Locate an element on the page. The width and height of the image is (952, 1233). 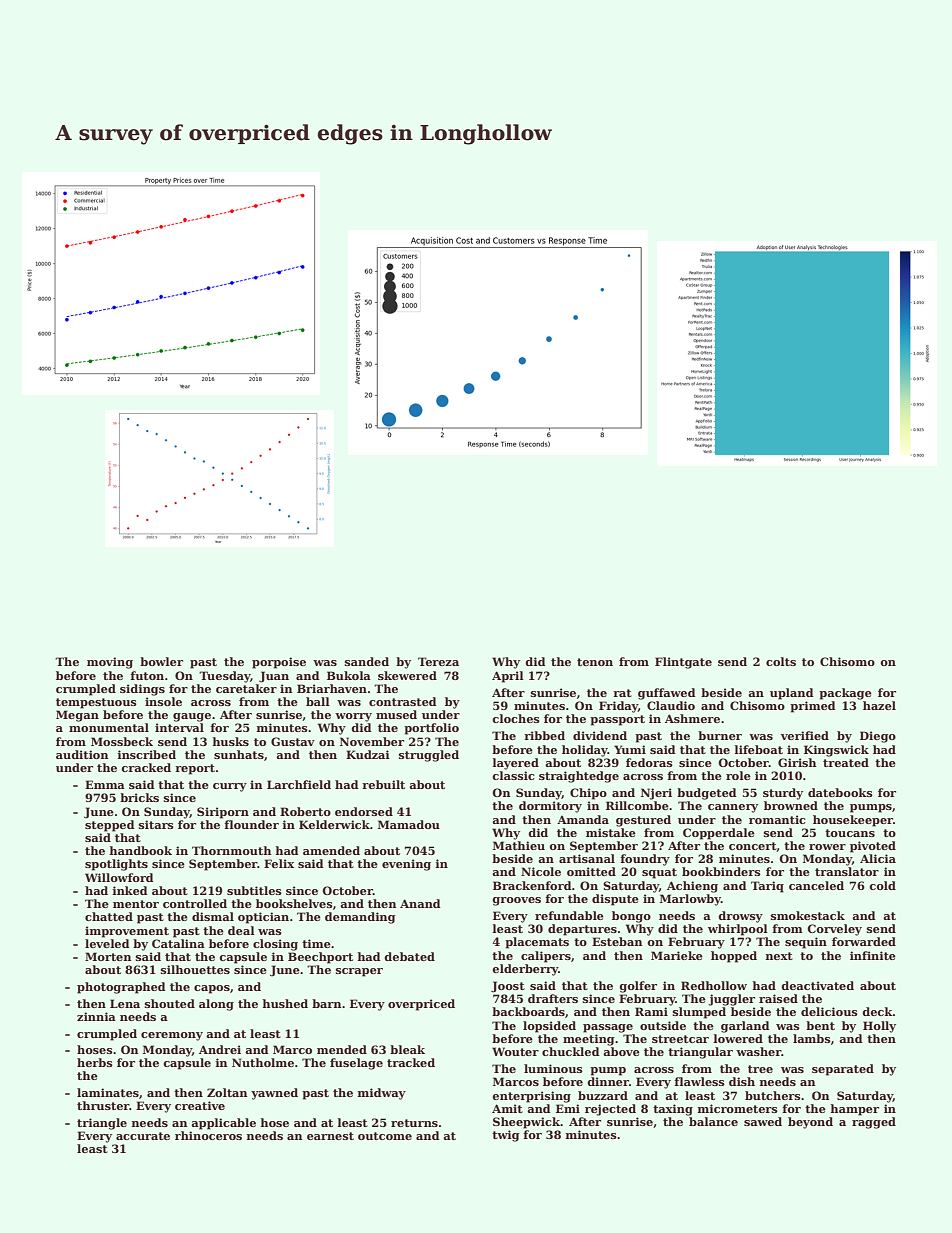
returns is located at coordinates (414, 1123).
